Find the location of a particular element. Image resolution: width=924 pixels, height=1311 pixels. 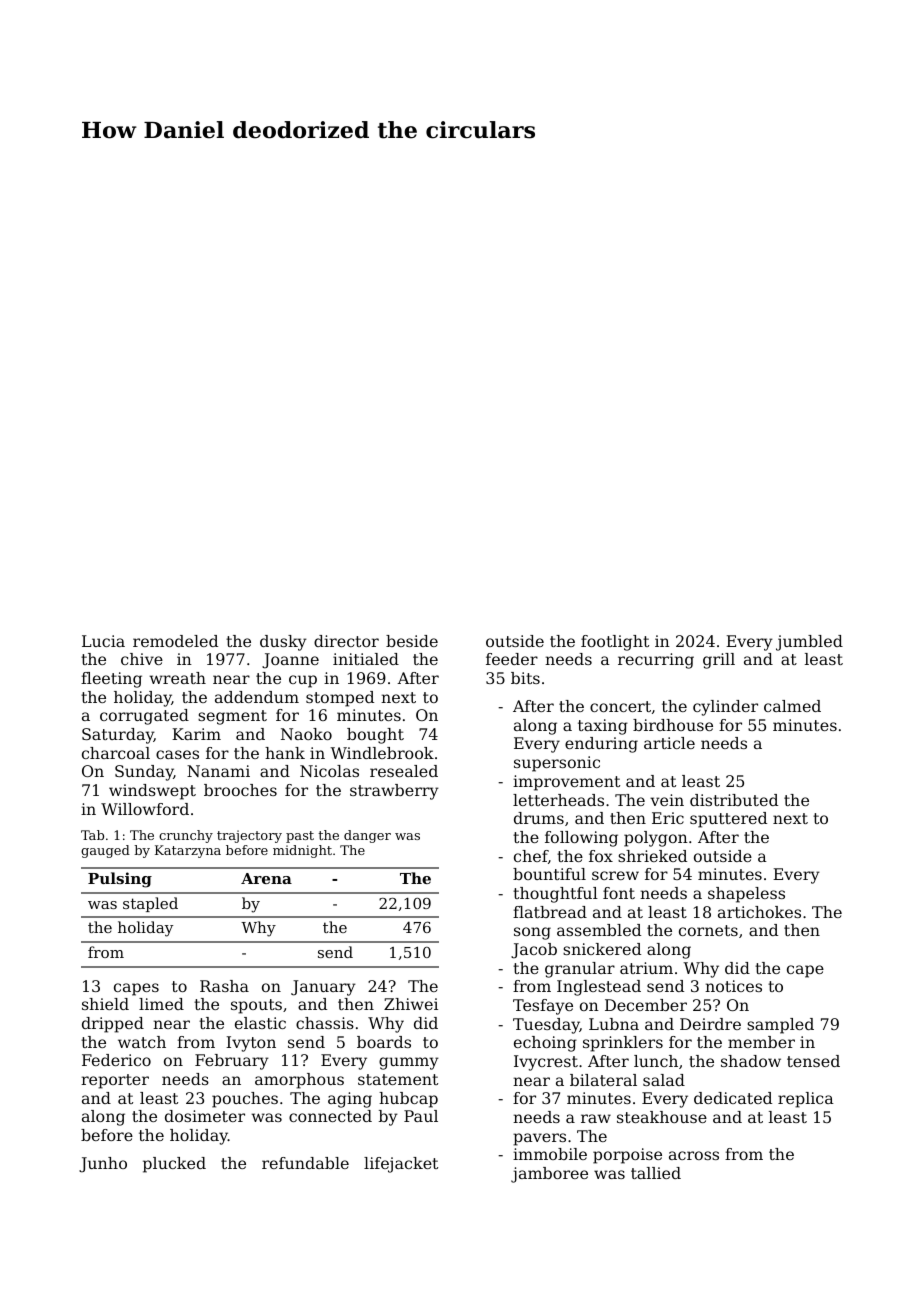

jumbled is located at coordinates (809, 643).
